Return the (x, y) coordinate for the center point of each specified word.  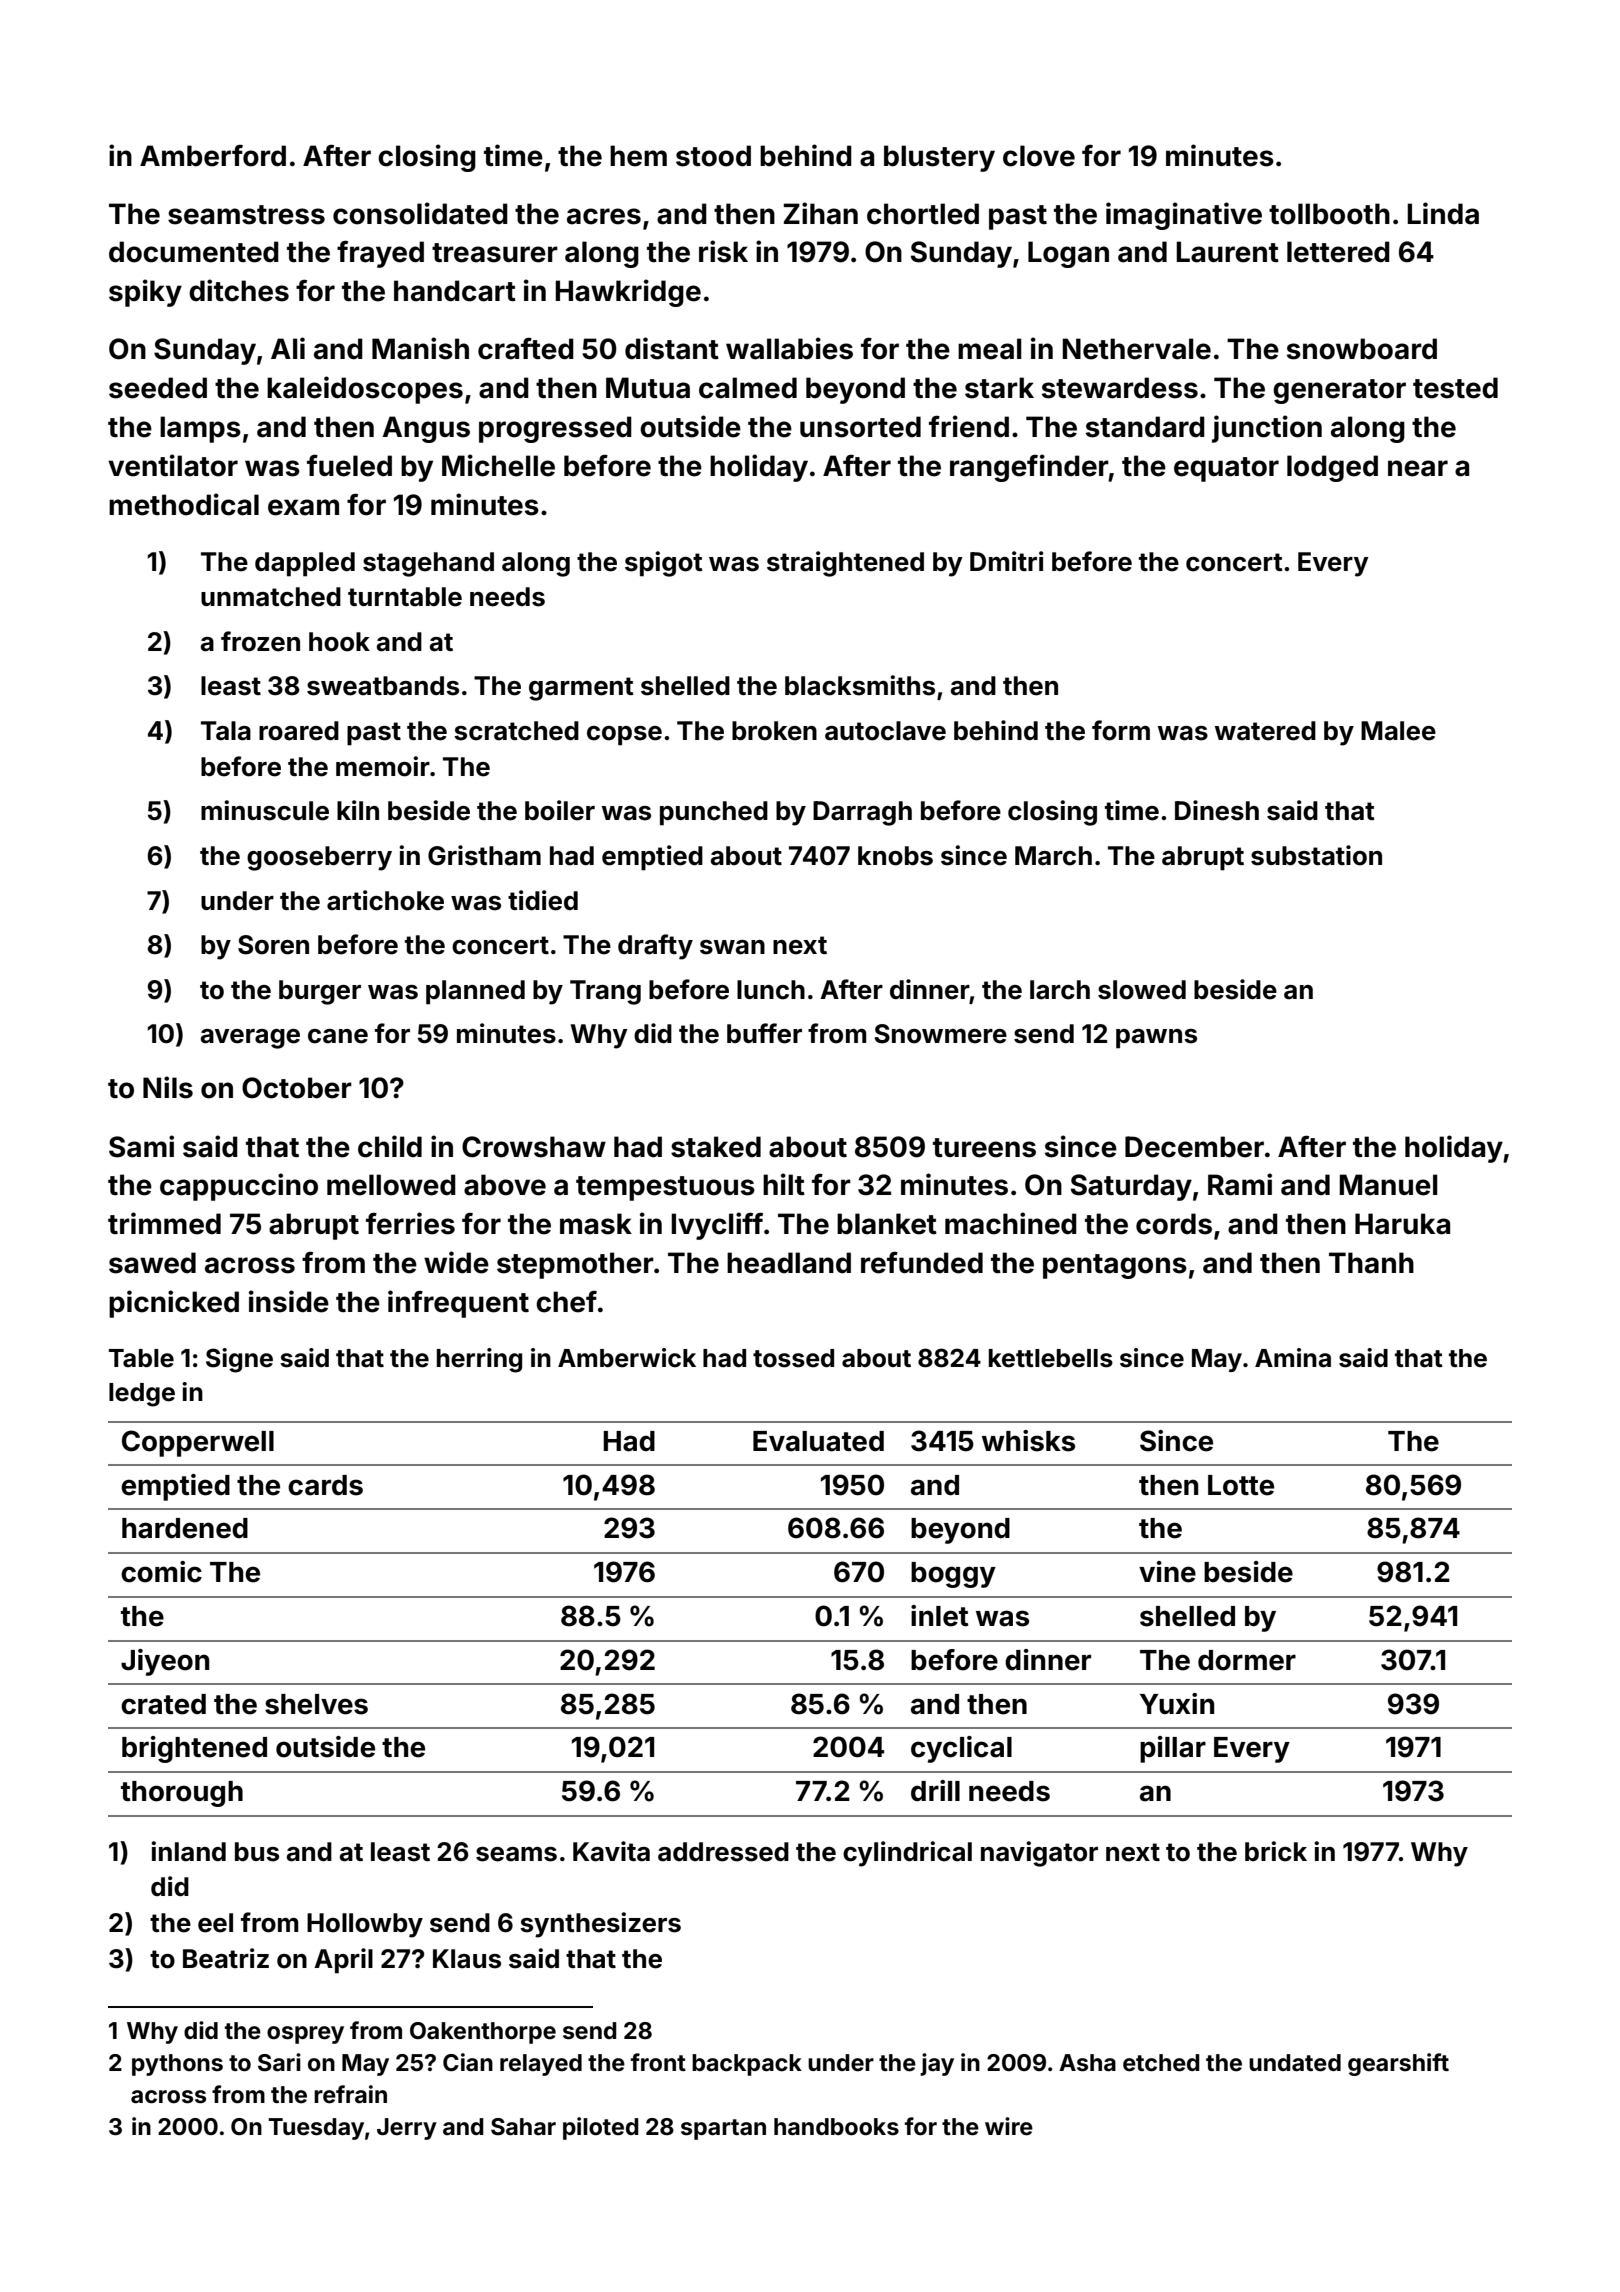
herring (479, 1360)
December (1194, 1147)
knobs (895, 856)
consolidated (420, 213)
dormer (1247, 1660)
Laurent (1227, 252)
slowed (1142, 990)
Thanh (1371, 1263)
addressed (723, 1852)
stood (713, 156)
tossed (793, 1358)
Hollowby (365, 1925)
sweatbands (383, 686)
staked (716, 1147)
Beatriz (226, 1958)
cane (338, 1036)
